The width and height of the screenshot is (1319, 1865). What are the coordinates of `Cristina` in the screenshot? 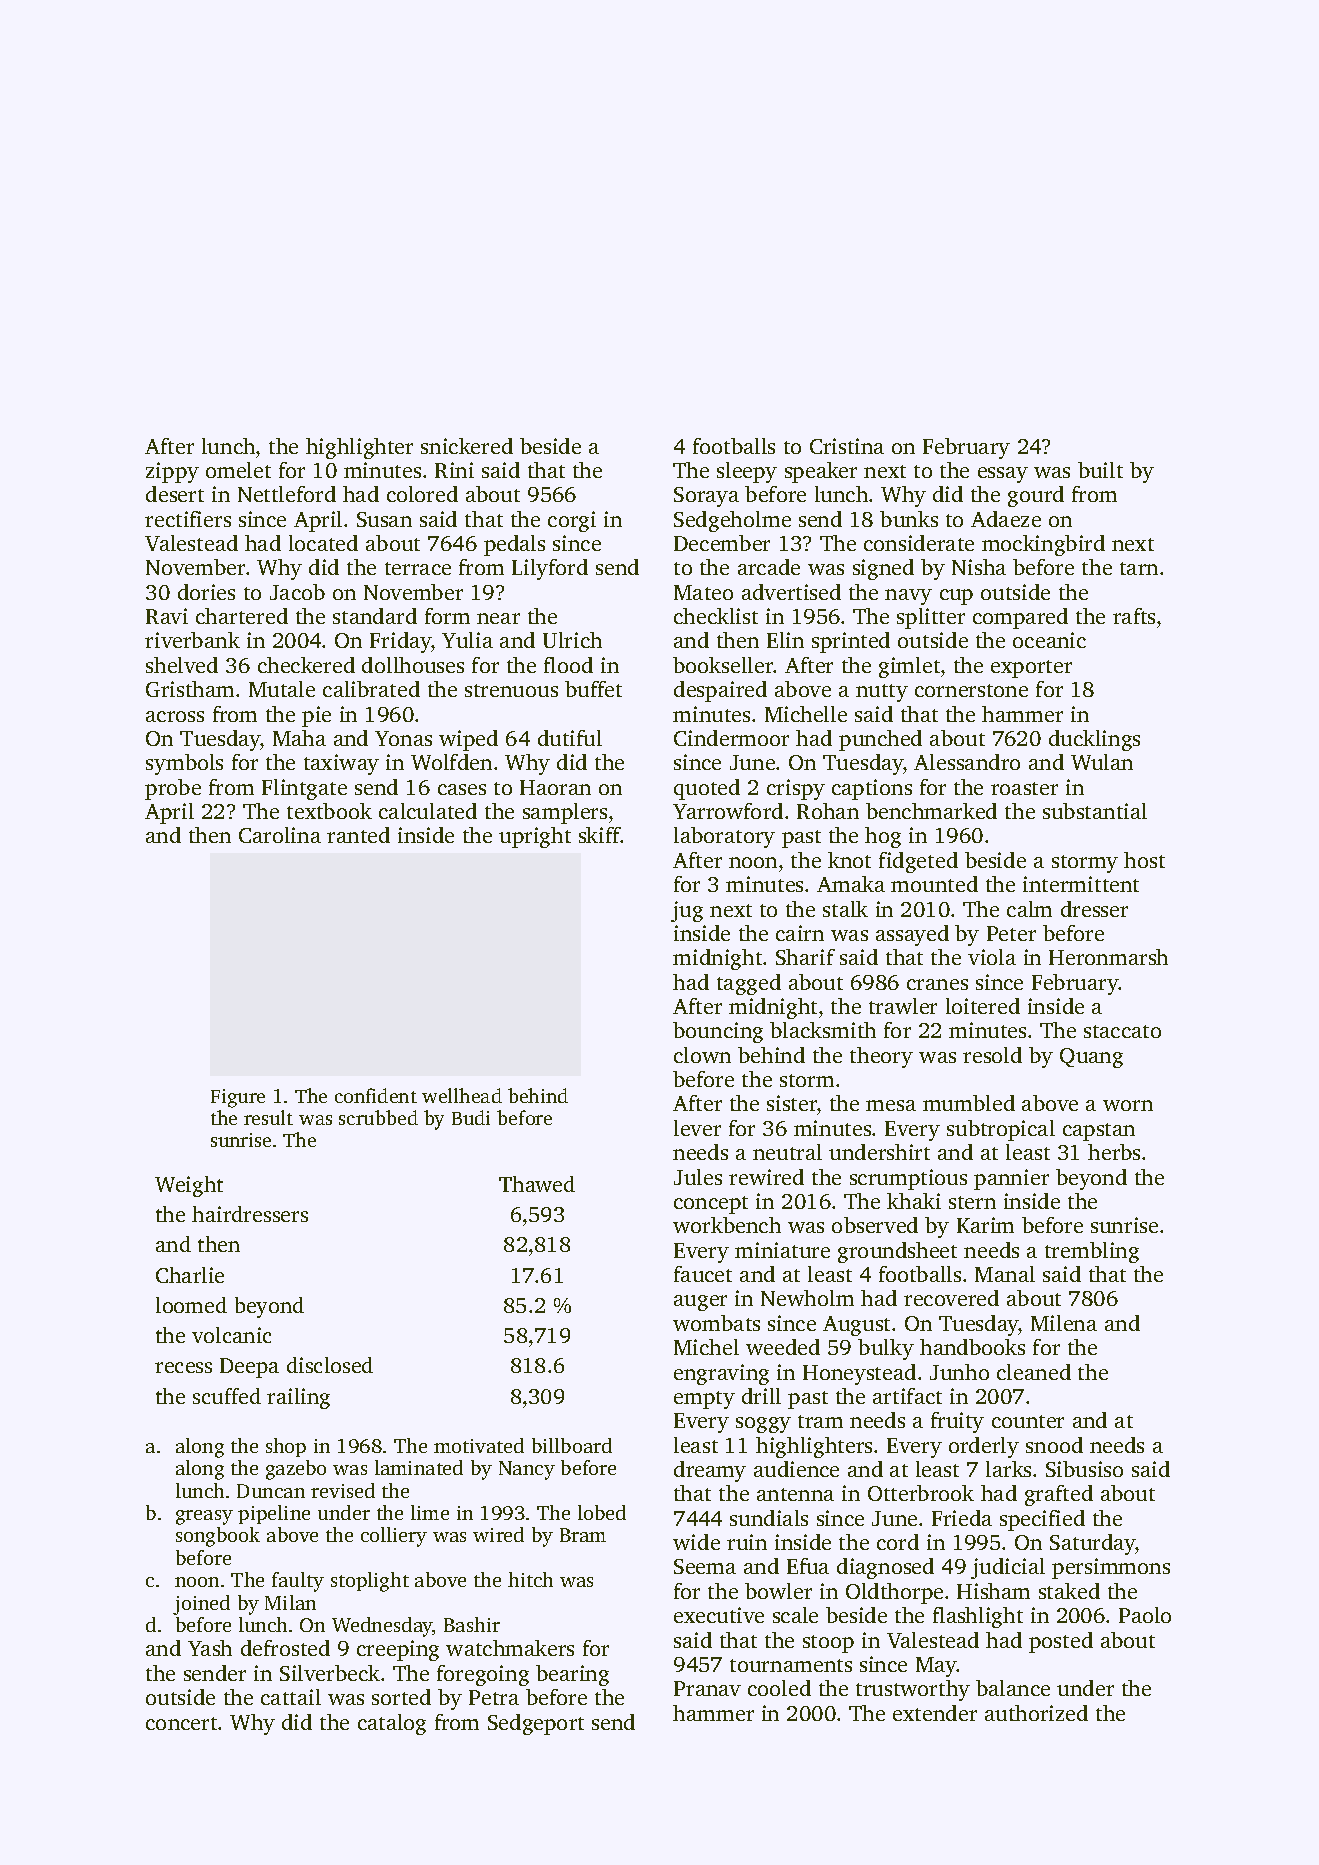 It's located at (847, 446).
